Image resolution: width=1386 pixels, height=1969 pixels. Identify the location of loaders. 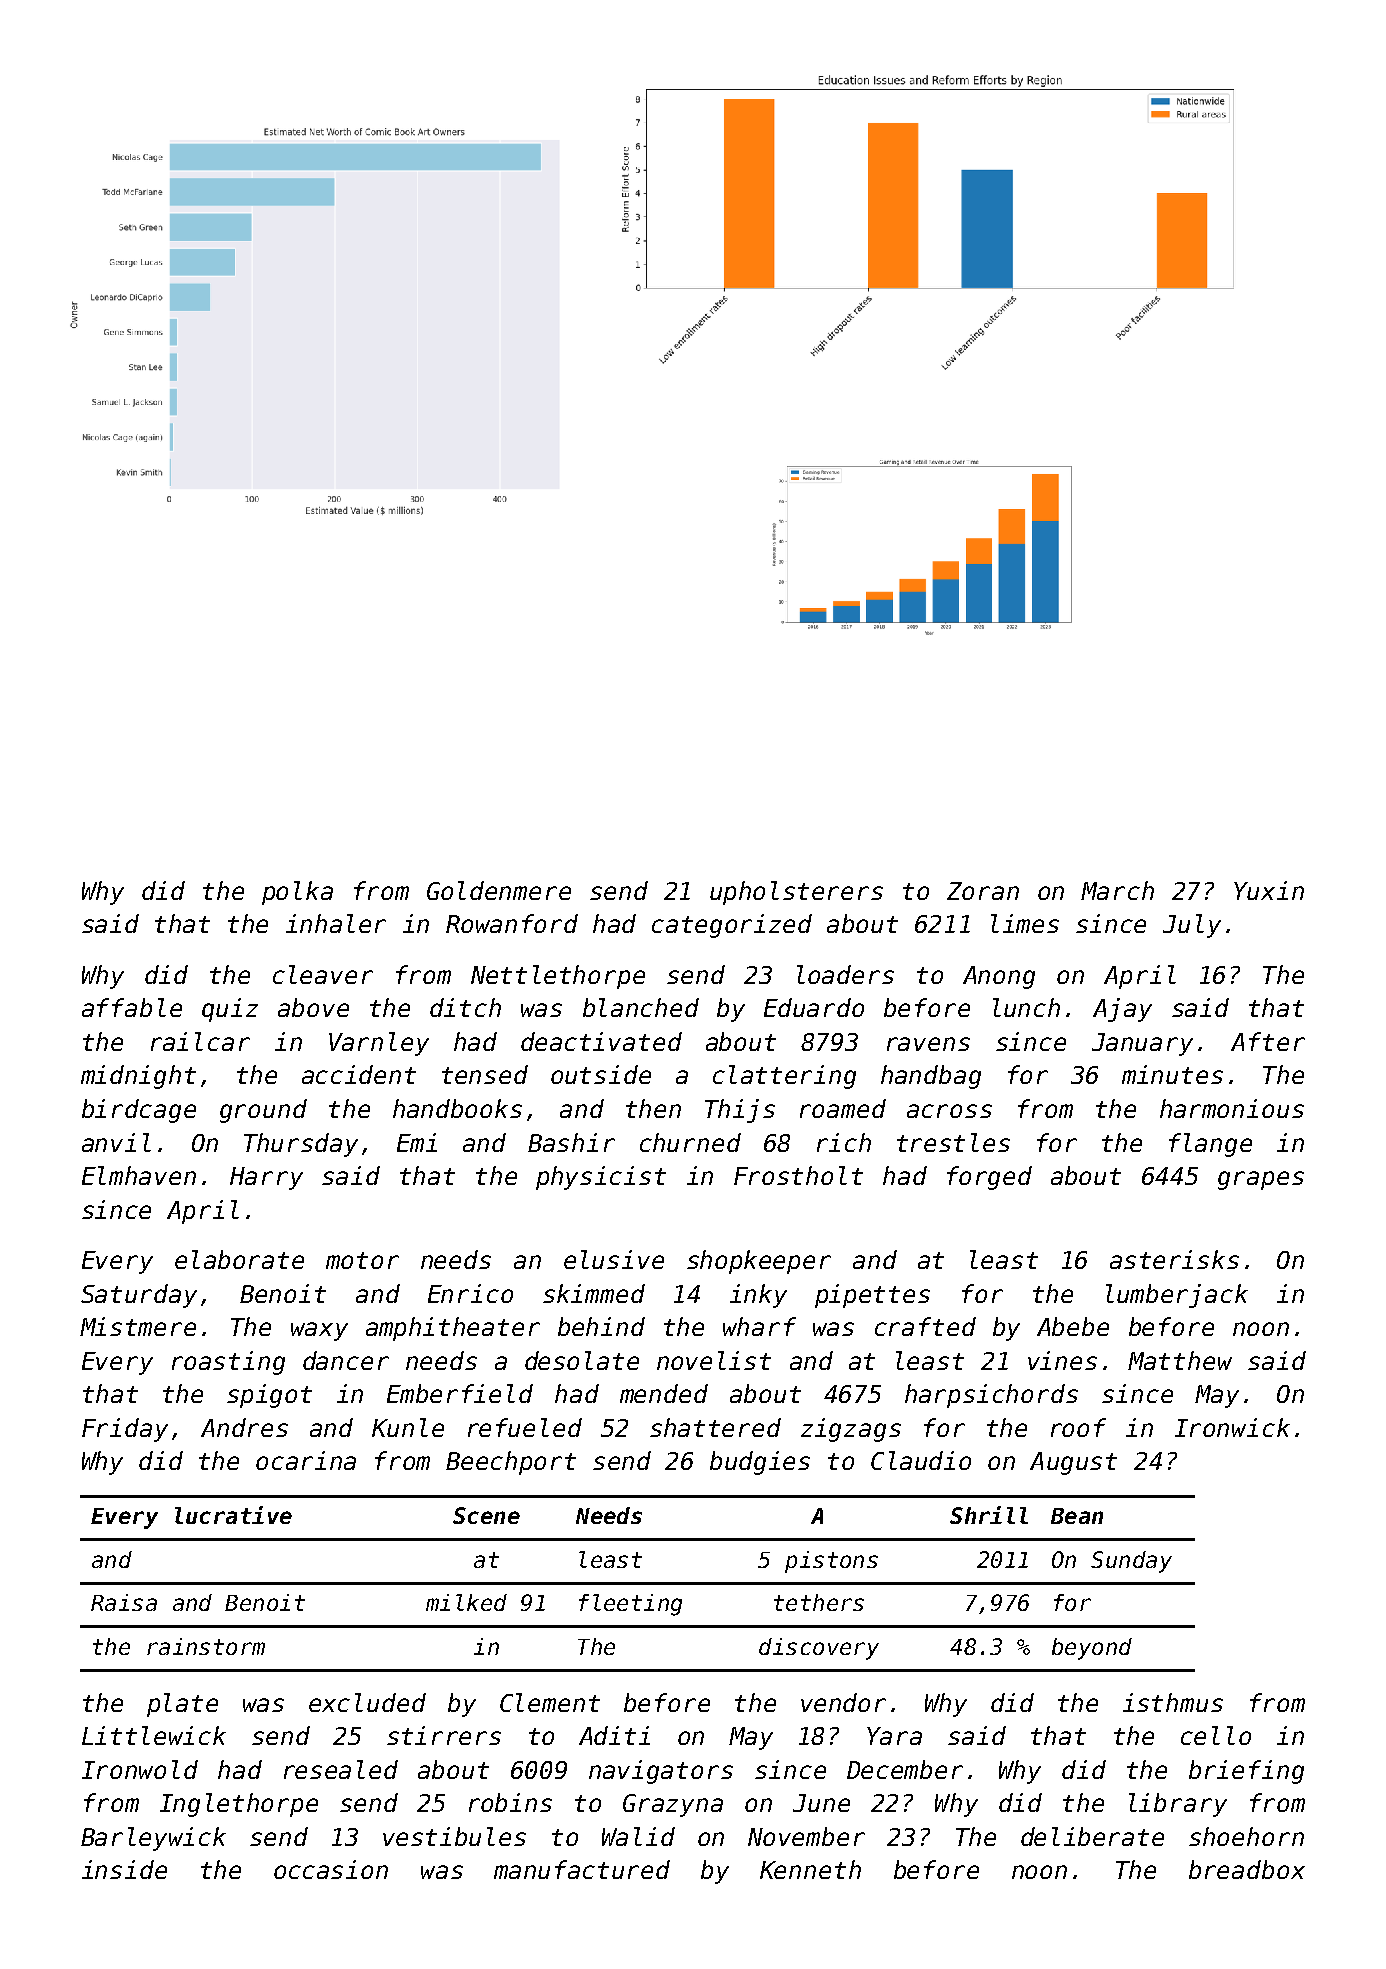
(845, 974).
